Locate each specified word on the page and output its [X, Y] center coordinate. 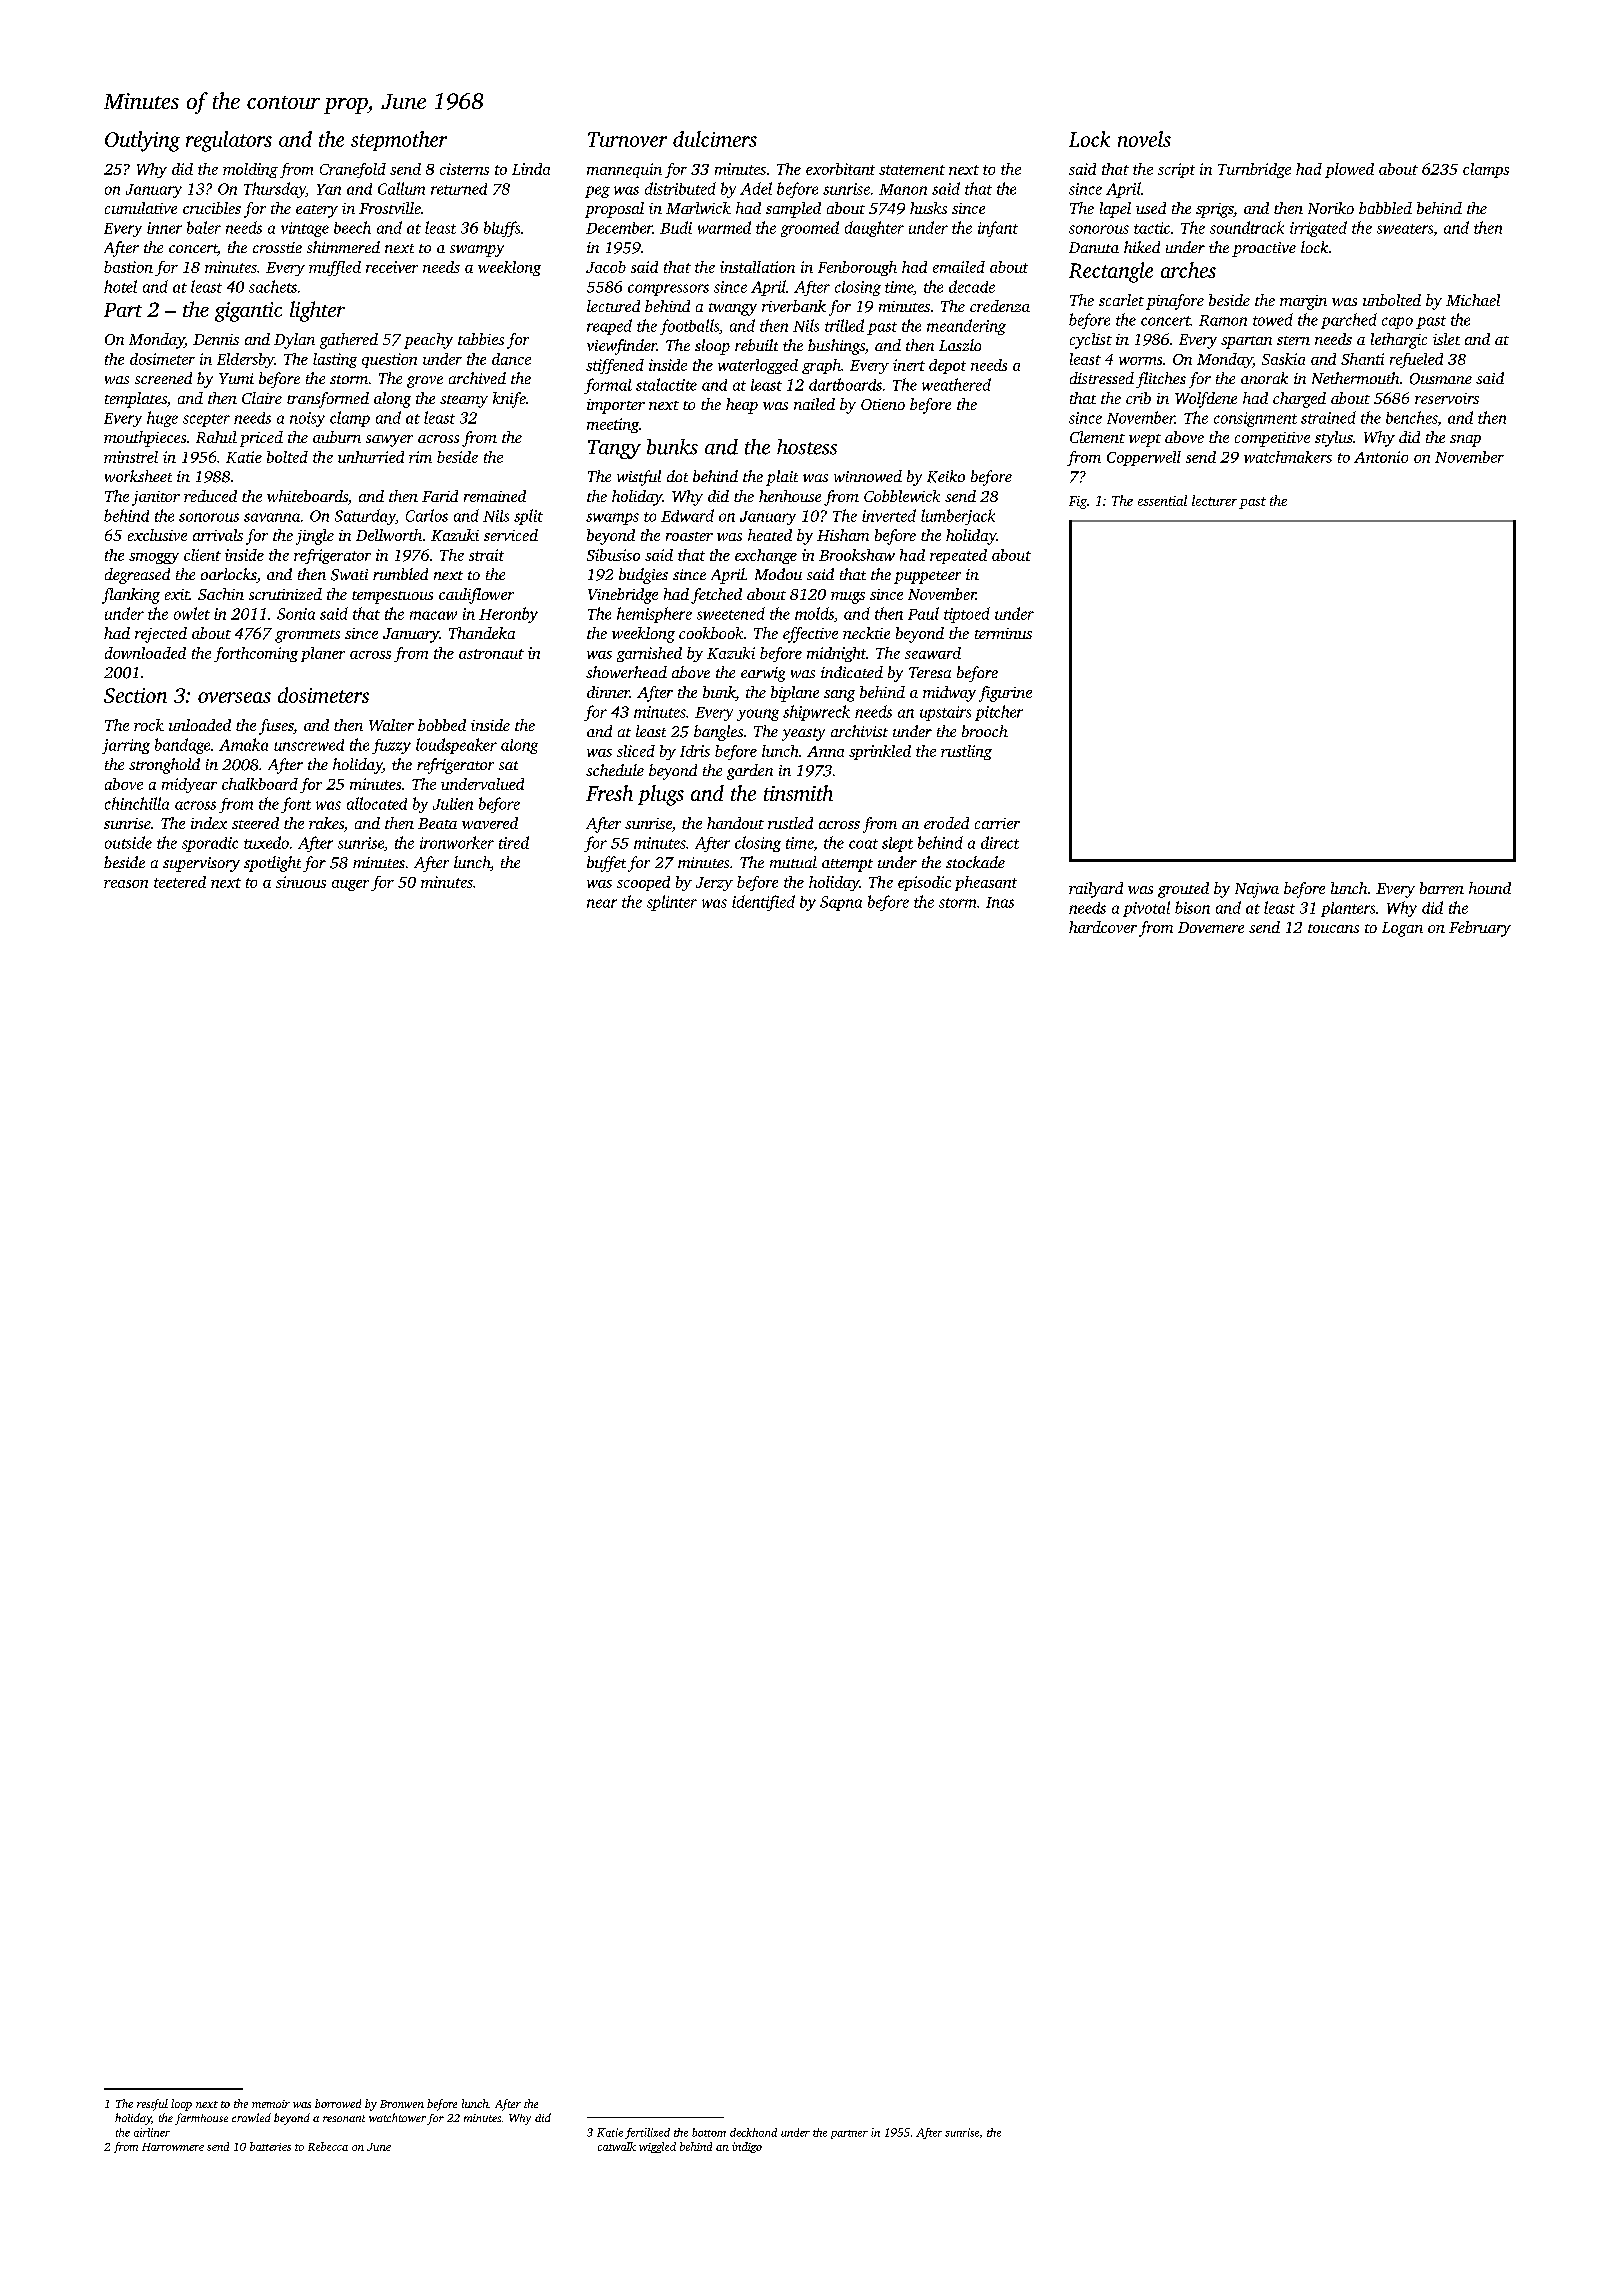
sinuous [301, 882]
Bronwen [402, 2104]
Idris [695, 751]
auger [350, 885]
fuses [276, 727]
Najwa [1257, 890]
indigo [747, 2147]
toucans [1333, 928]
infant [998, 229]
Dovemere [1211, 927]
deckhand [753, 2132]
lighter [317, 311]
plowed [1349, 170]
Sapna [841, 903]
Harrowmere [173, 2147]
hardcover [1103, 927]
